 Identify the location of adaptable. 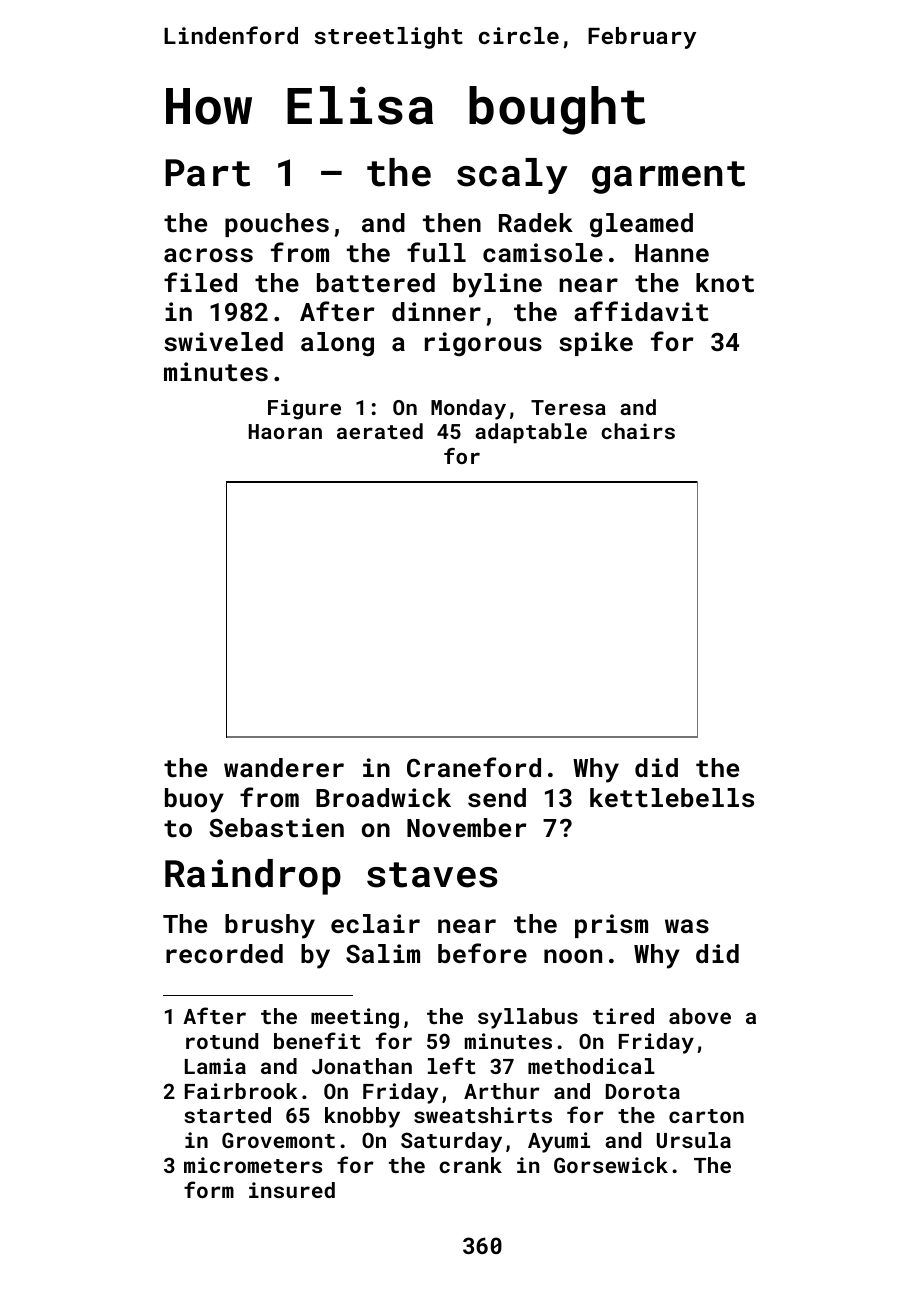
(531, 433).
